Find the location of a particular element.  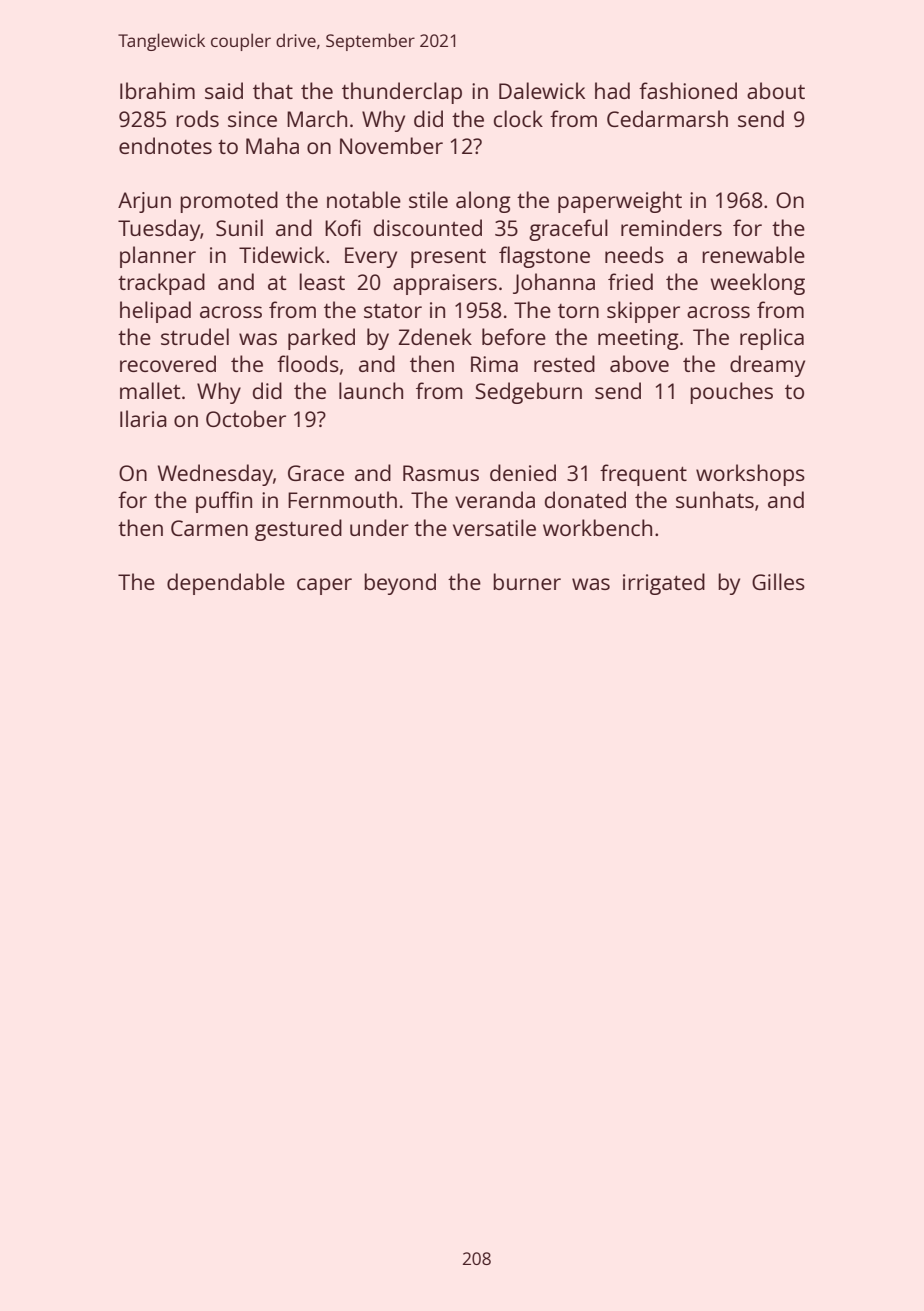

Wednesday is located at coordinates (215, 475).
